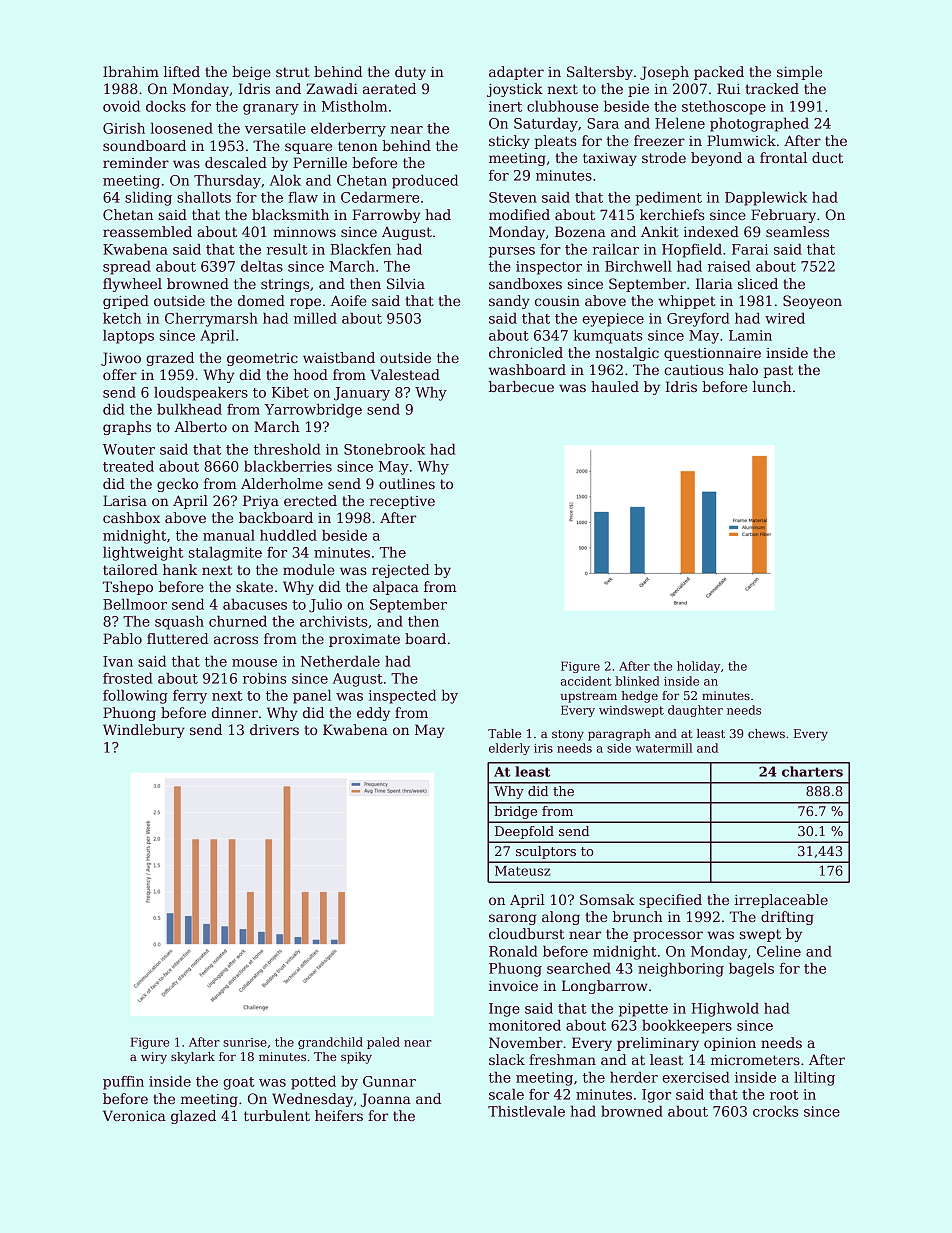 The image size is (952, 1233). I want to click on flywheel, so click(132, 285).
